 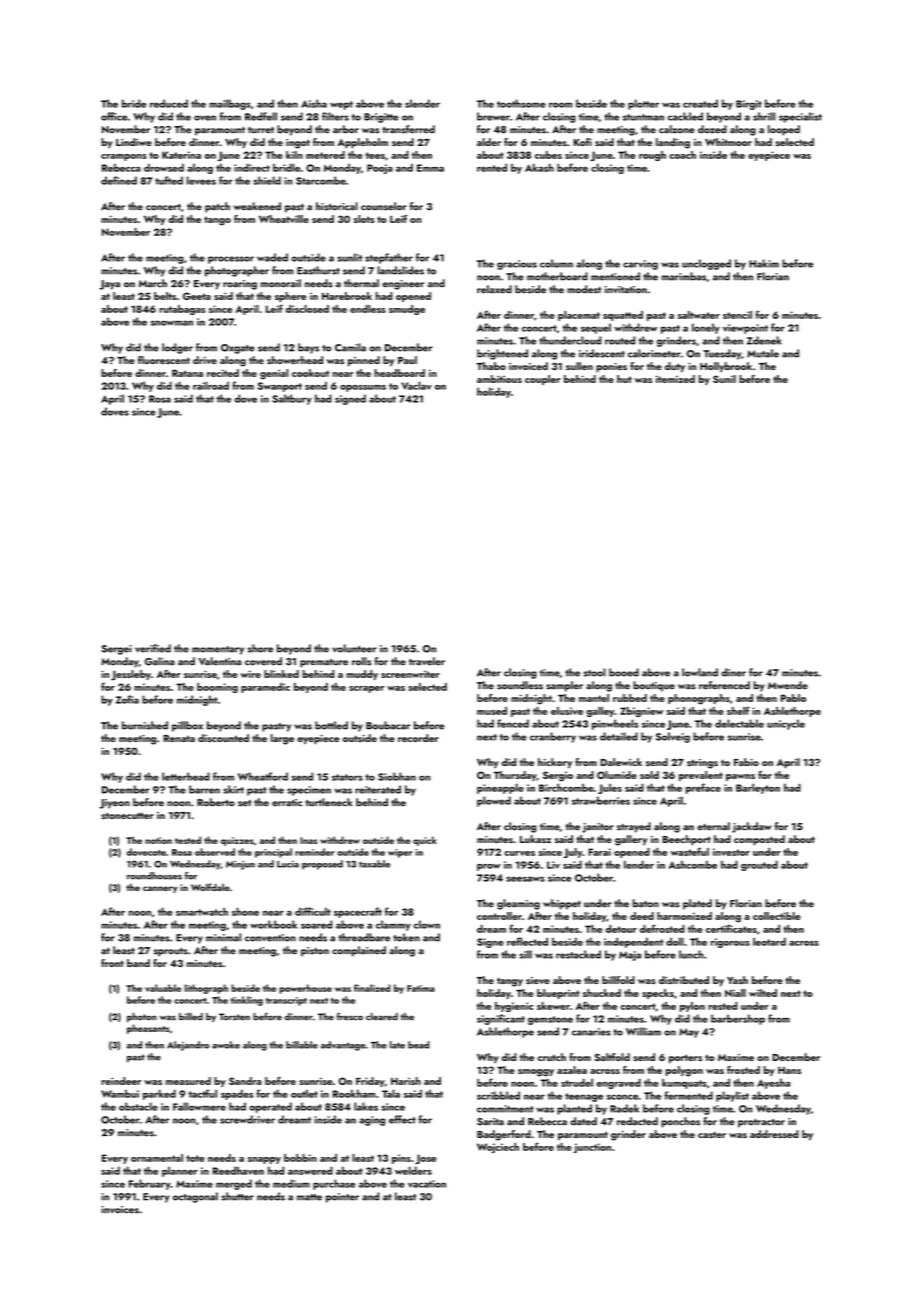 I want to click on traveler, so click(x=427, y=661).
